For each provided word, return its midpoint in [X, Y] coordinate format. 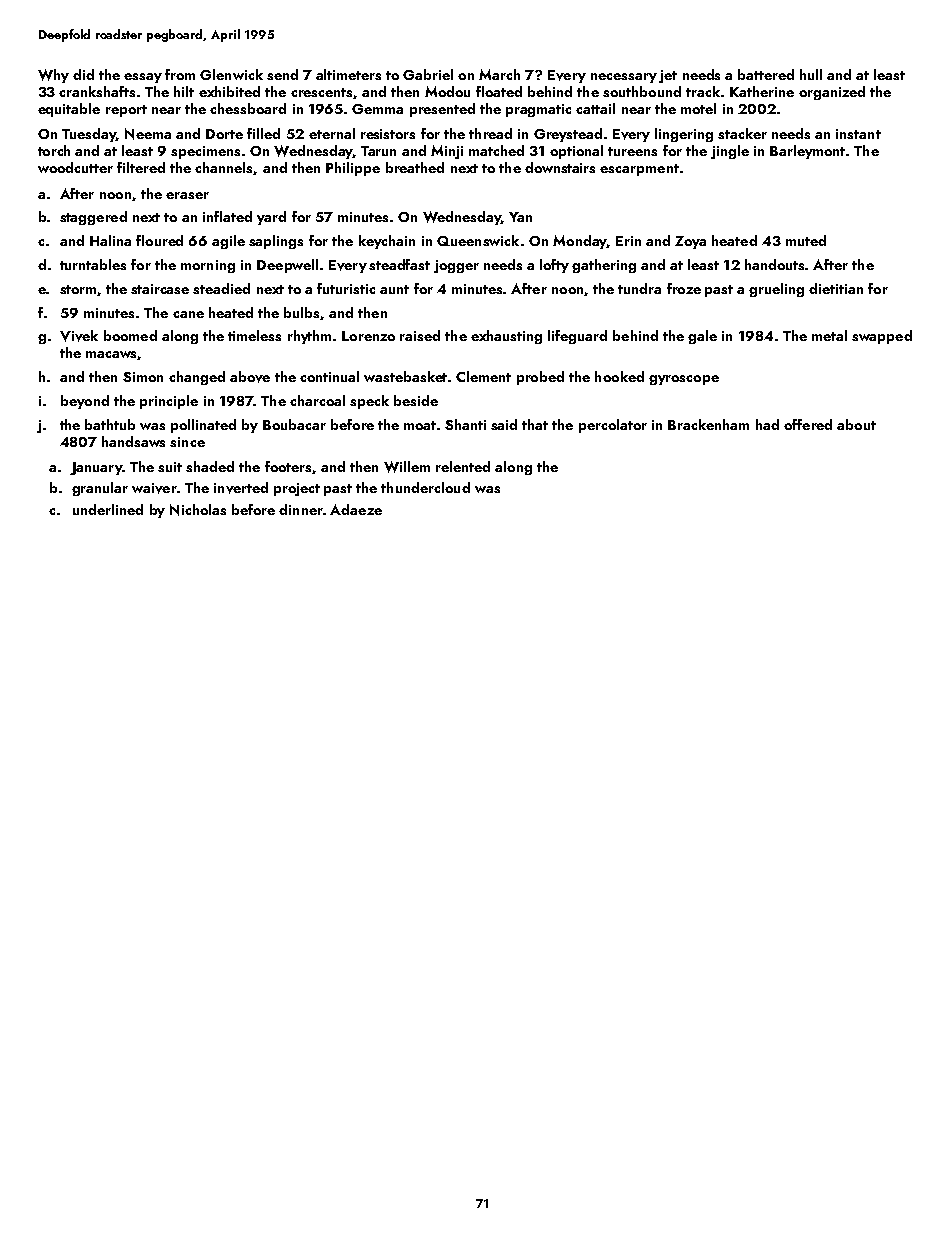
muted [806, 240]
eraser [187, 195]
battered [766, 74]
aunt [394, 289]
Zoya [690, 242]
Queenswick [478, 240]
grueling [776, 290]
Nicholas [198, 510]
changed [197, 378]
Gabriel [428, 74]
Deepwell [287, 266]
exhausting [506, 337]
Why [53, 76]
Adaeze [356, 509]
